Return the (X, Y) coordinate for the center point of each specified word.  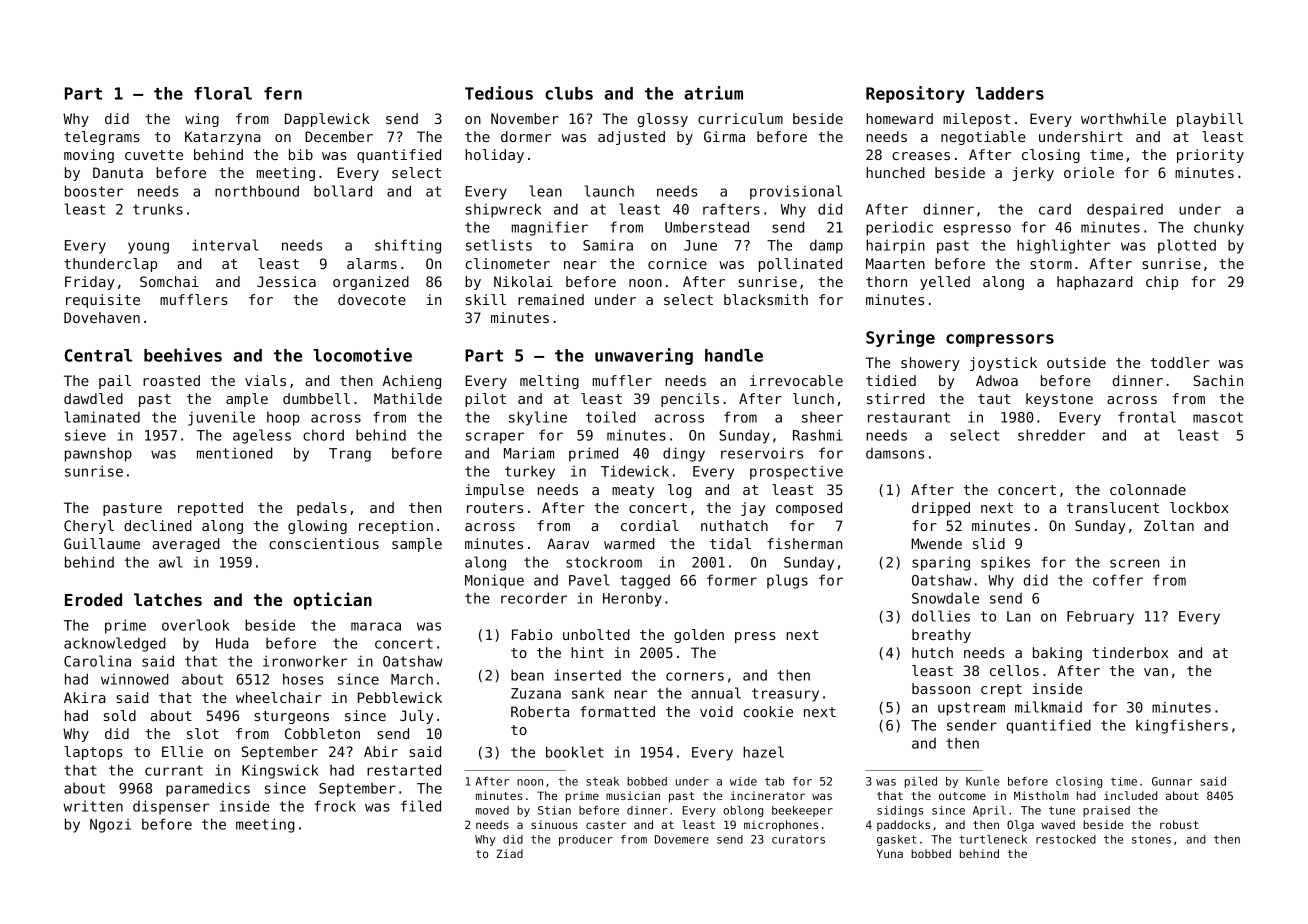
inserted (587, 675)
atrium (713, 93)
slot (203, 733)
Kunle (983, 781)
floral (223, 93)
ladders (1010, 93)
